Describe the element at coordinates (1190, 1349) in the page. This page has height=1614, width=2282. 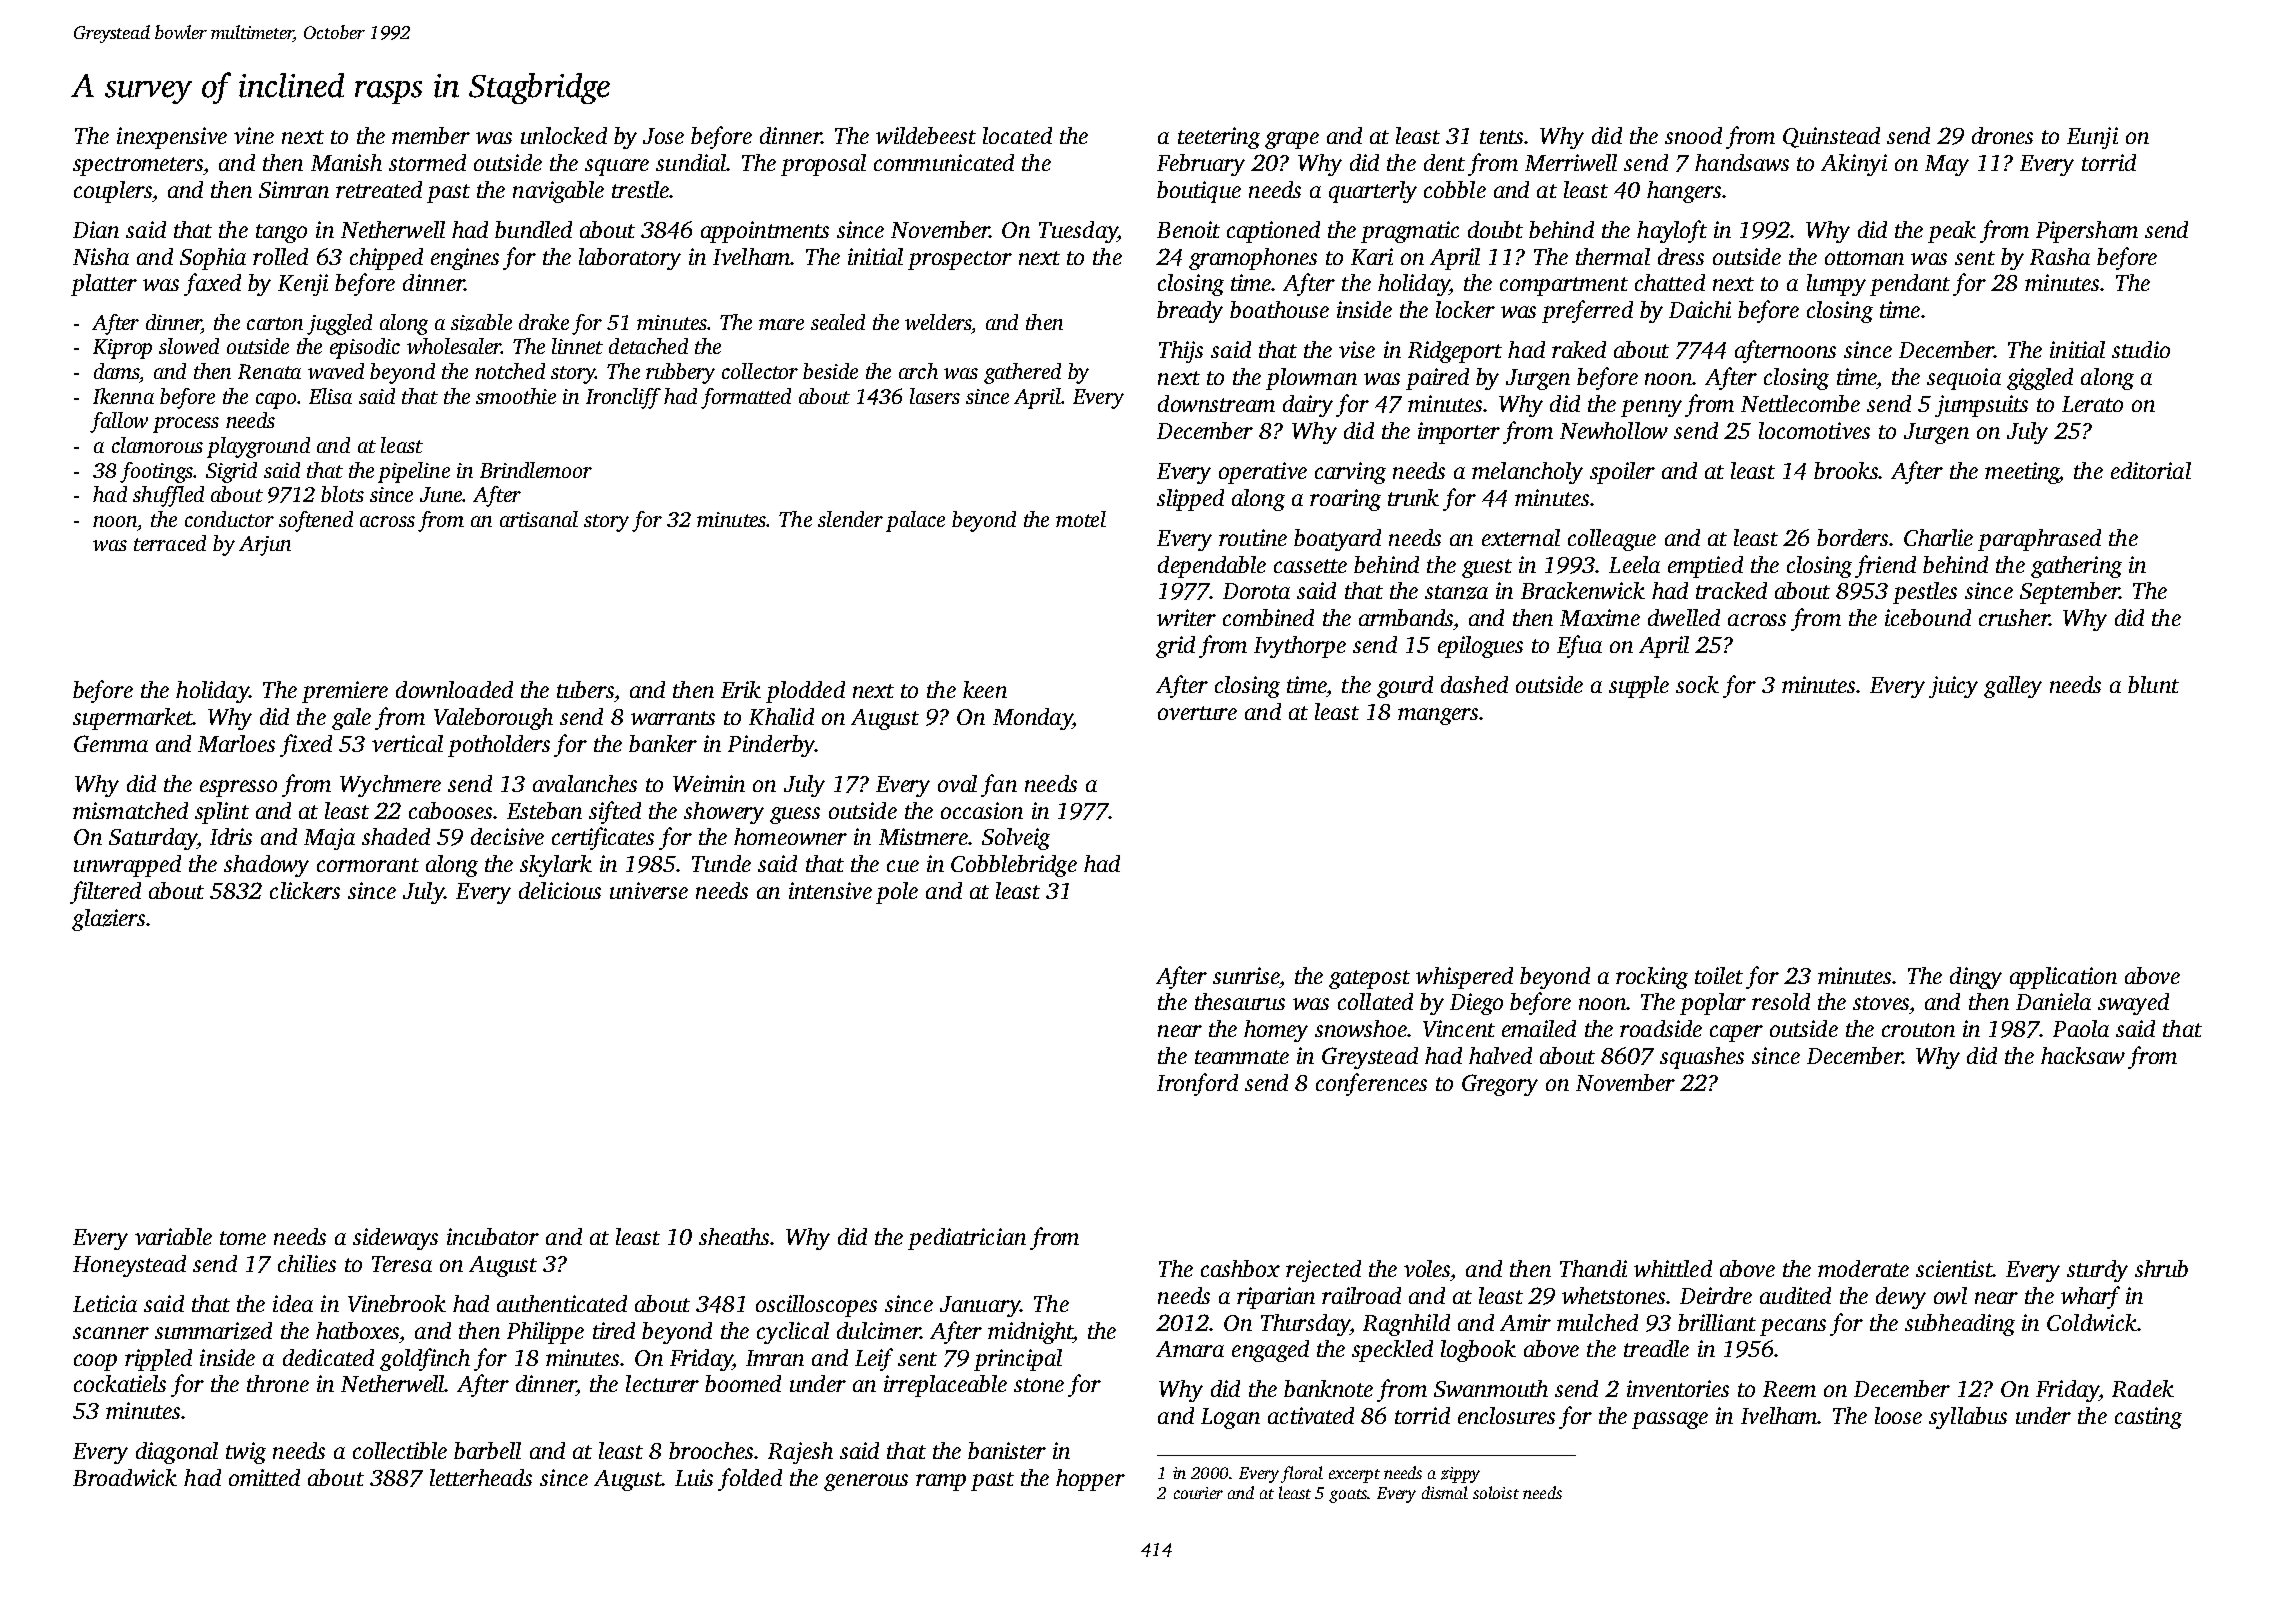
I see `Amara` at that location.
